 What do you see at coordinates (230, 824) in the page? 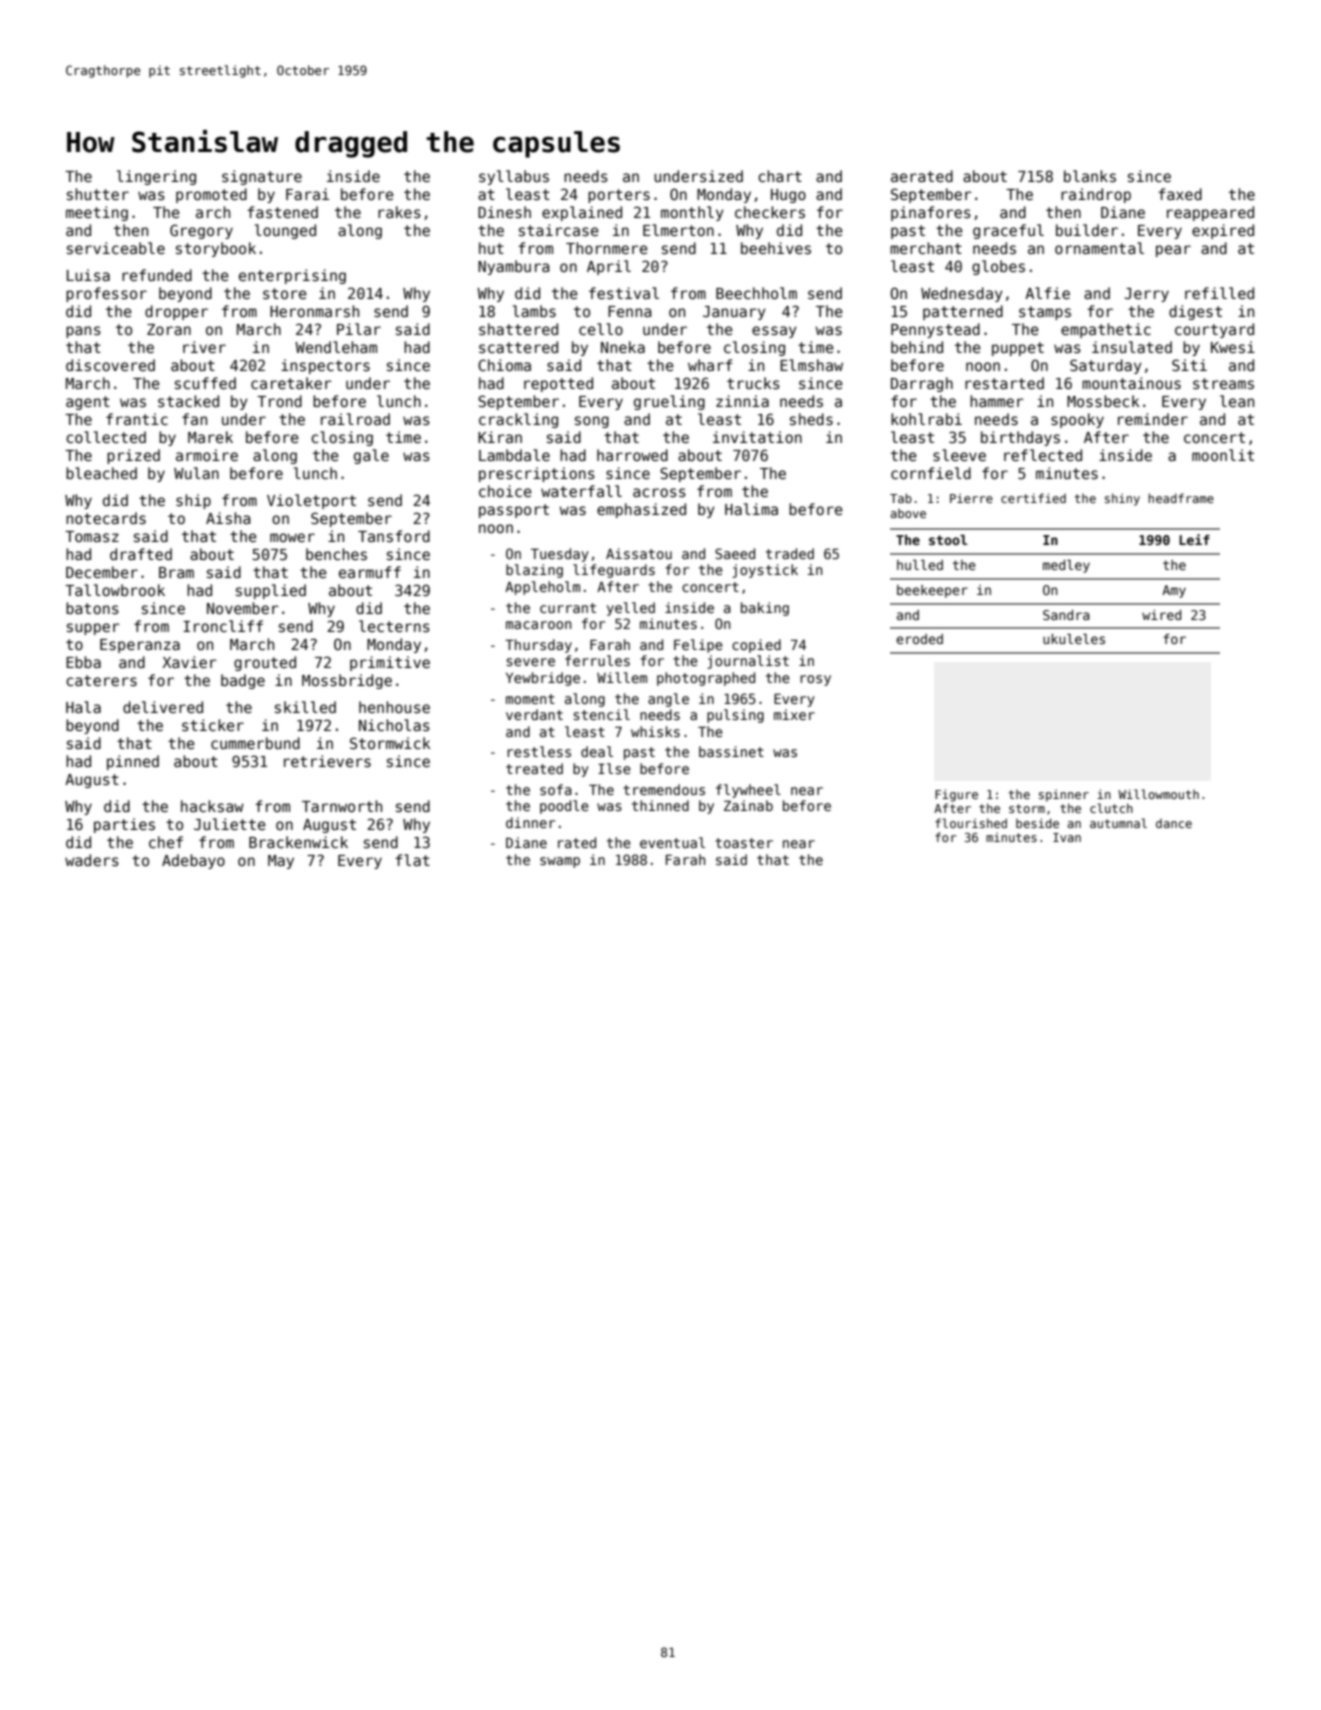
I see `Juliette` at bounding box center [230, 824].
